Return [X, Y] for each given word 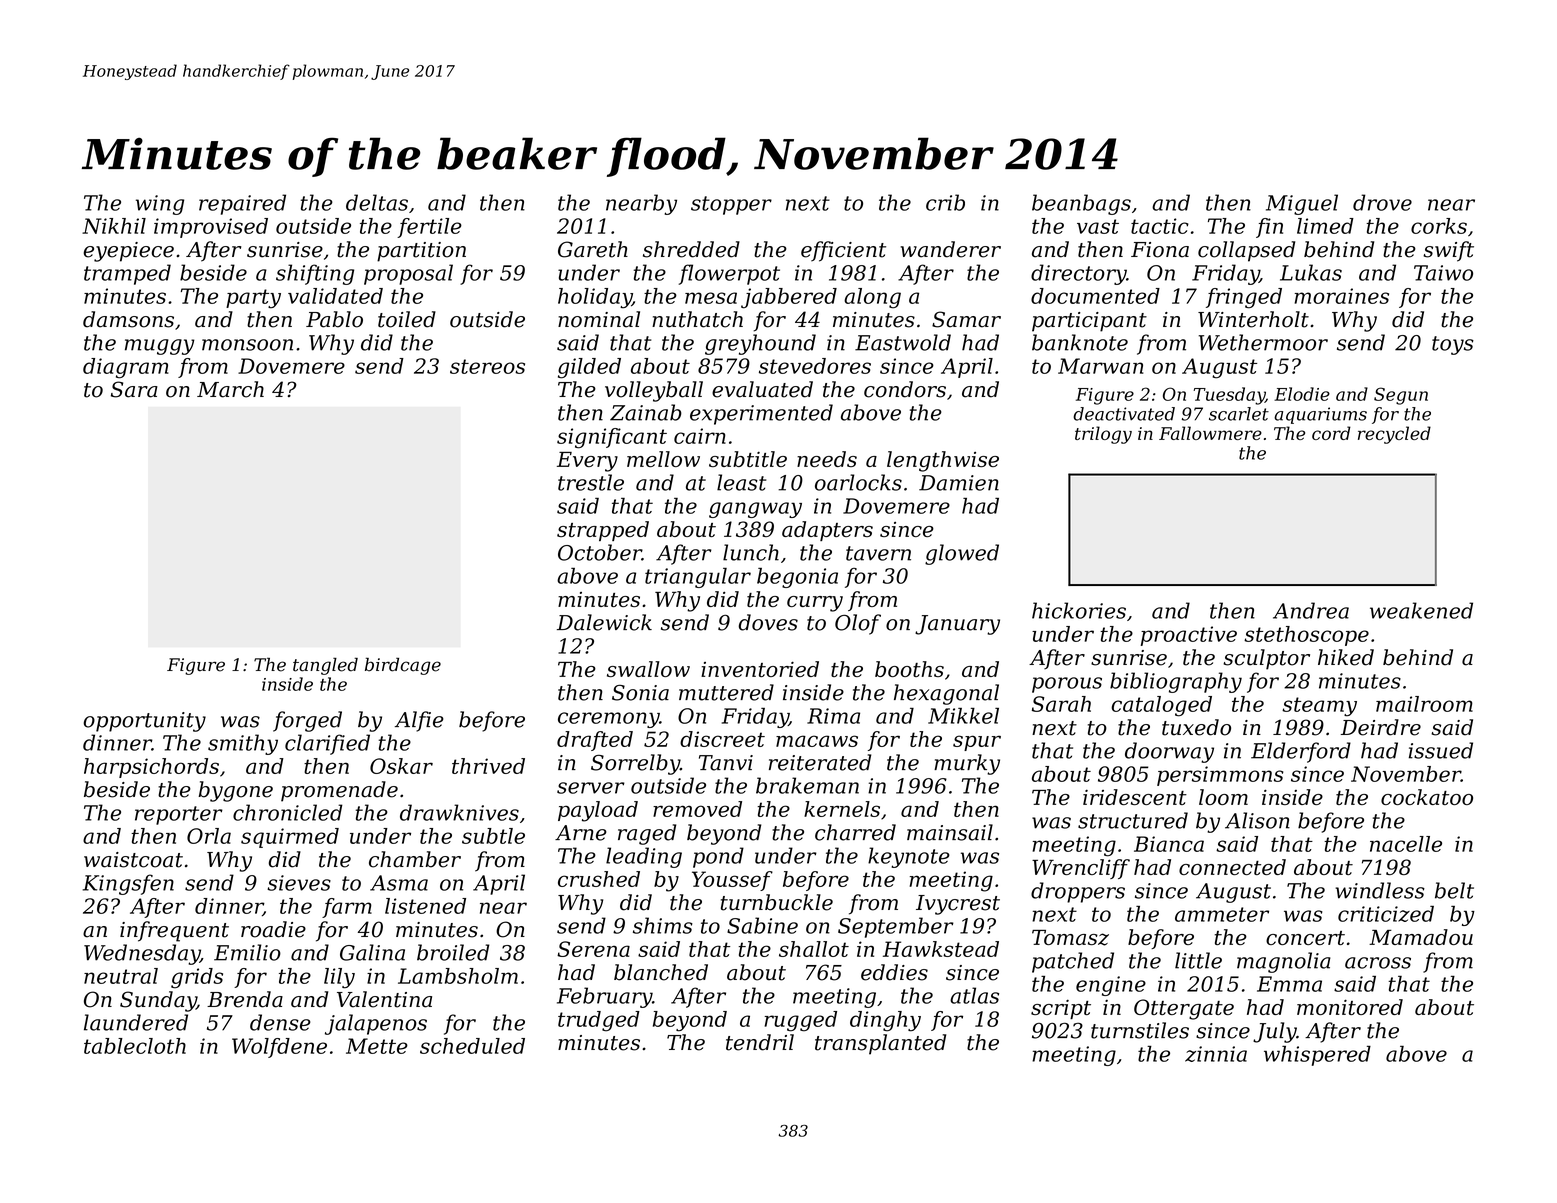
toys [1453, 345]
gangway [755, 510]
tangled [325, 666]
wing [160, 205]
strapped [603, 531]
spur [977, 743]
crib [945, 202]
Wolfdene [279, 1048]
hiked [1346, 657]
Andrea [1311, 610]
